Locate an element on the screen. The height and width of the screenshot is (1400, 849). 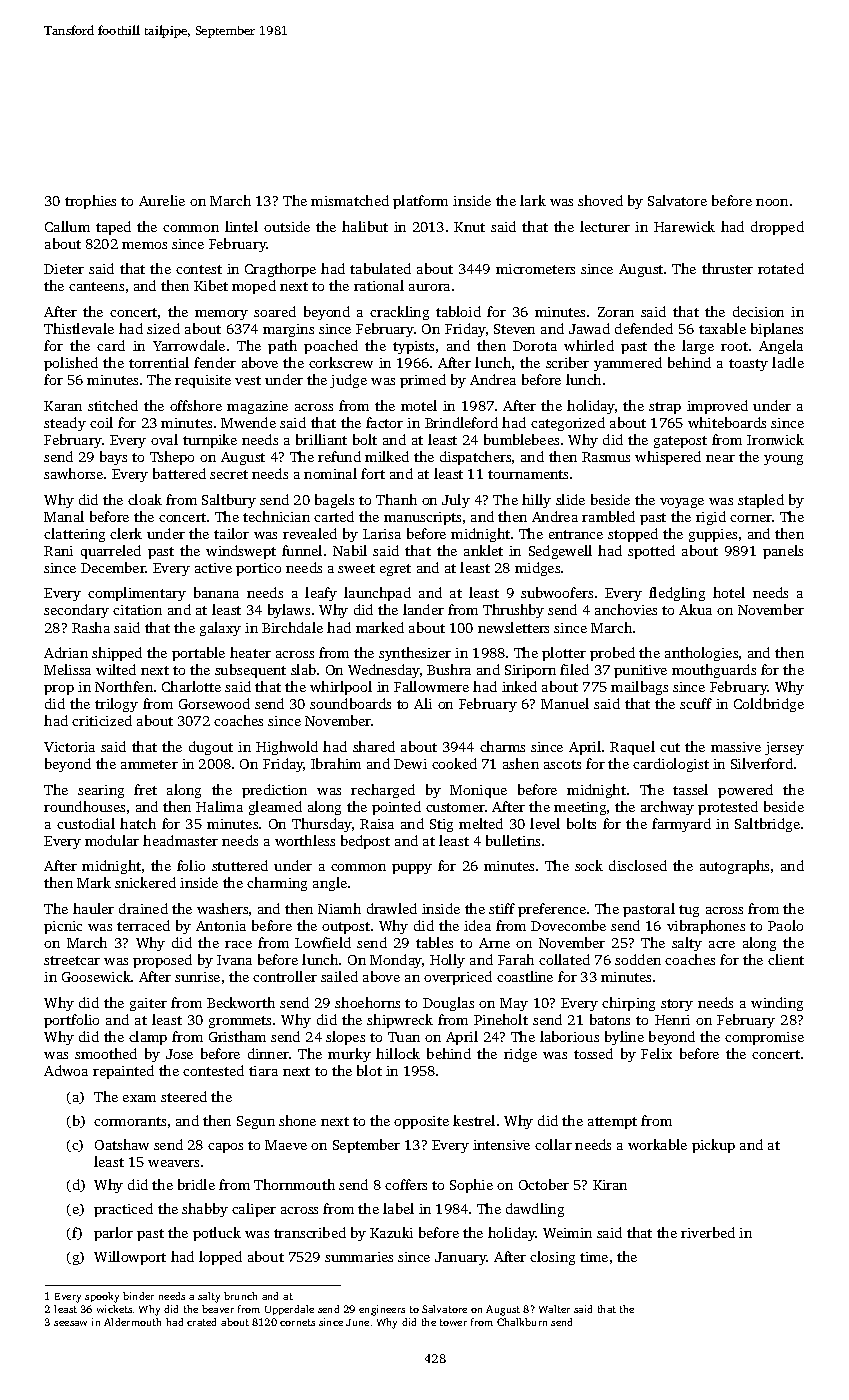
January is located at coordinates (461, 1258).
